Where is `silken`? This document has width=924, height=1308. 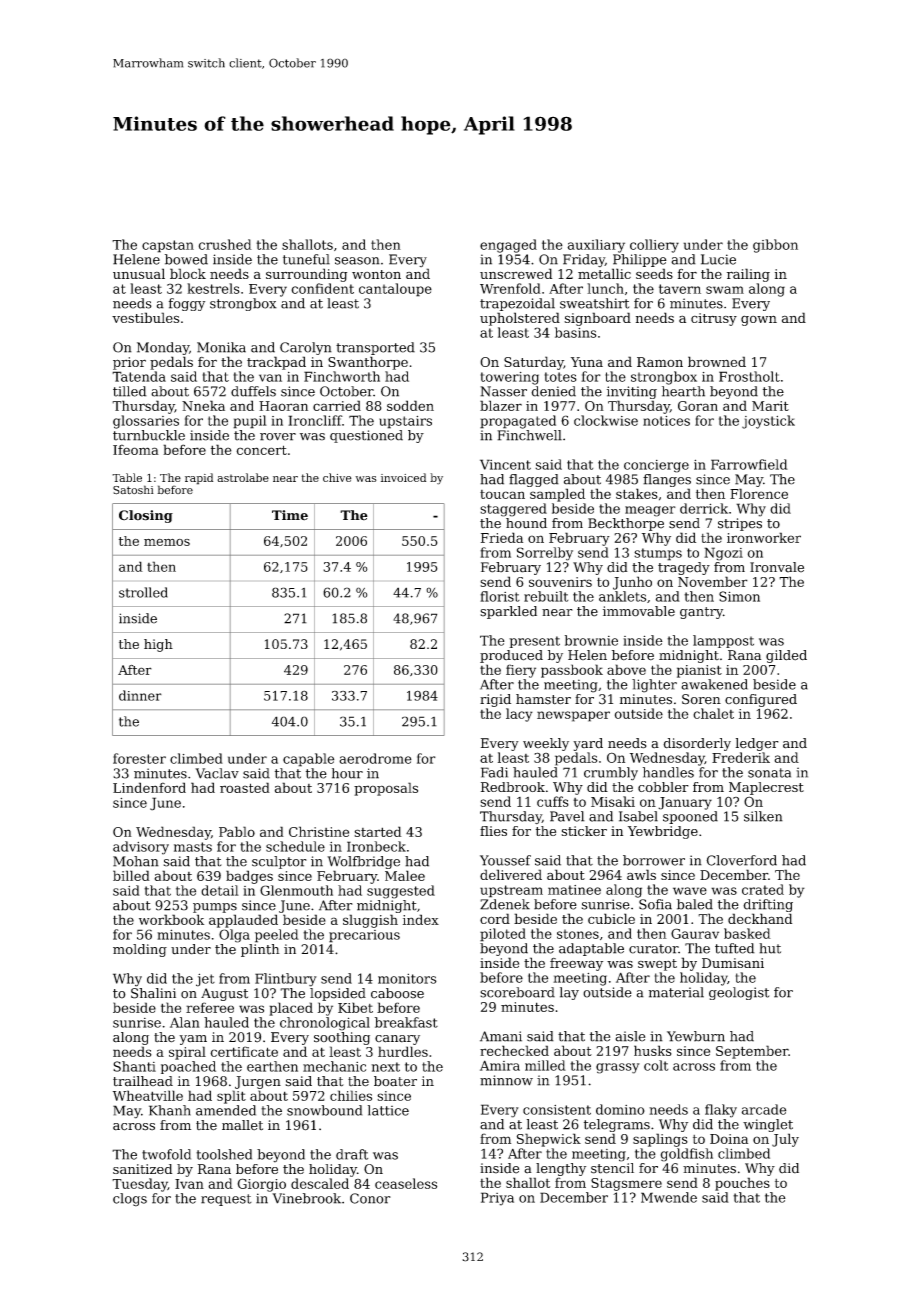 silken is located at coordinates (763, 816).
